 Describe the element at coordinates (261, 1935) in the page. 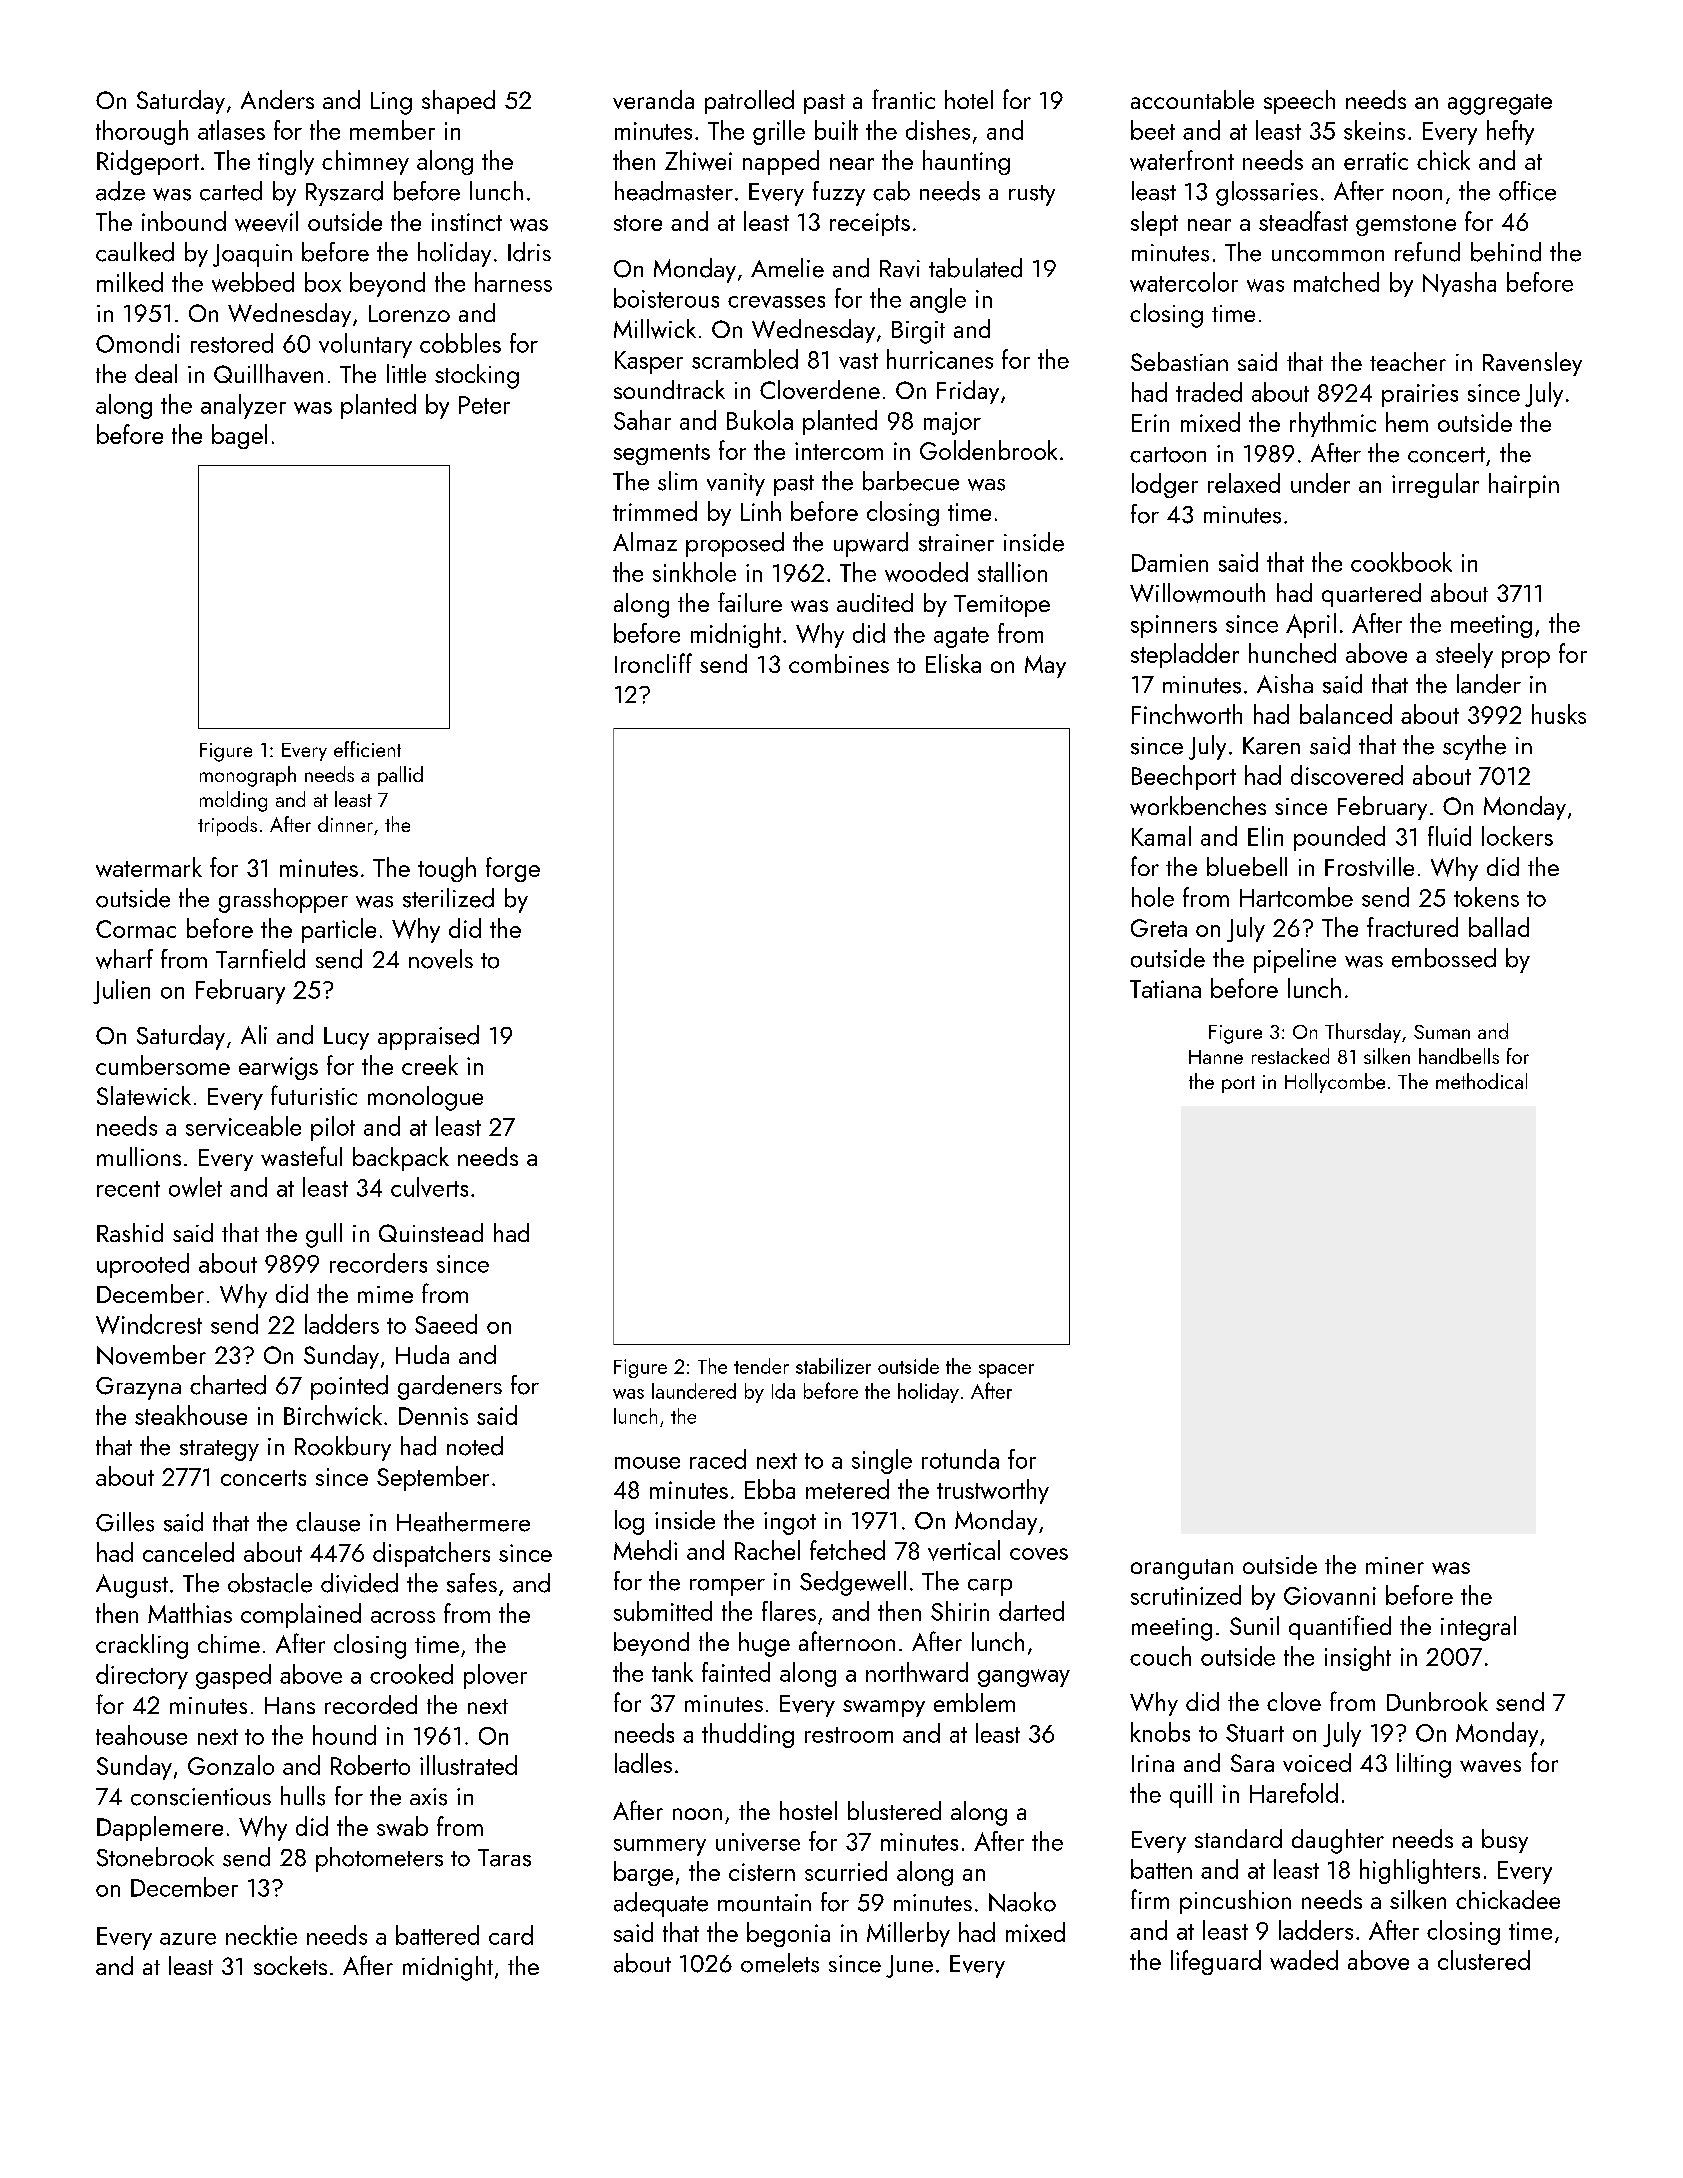

I see `necktie` at that location.
